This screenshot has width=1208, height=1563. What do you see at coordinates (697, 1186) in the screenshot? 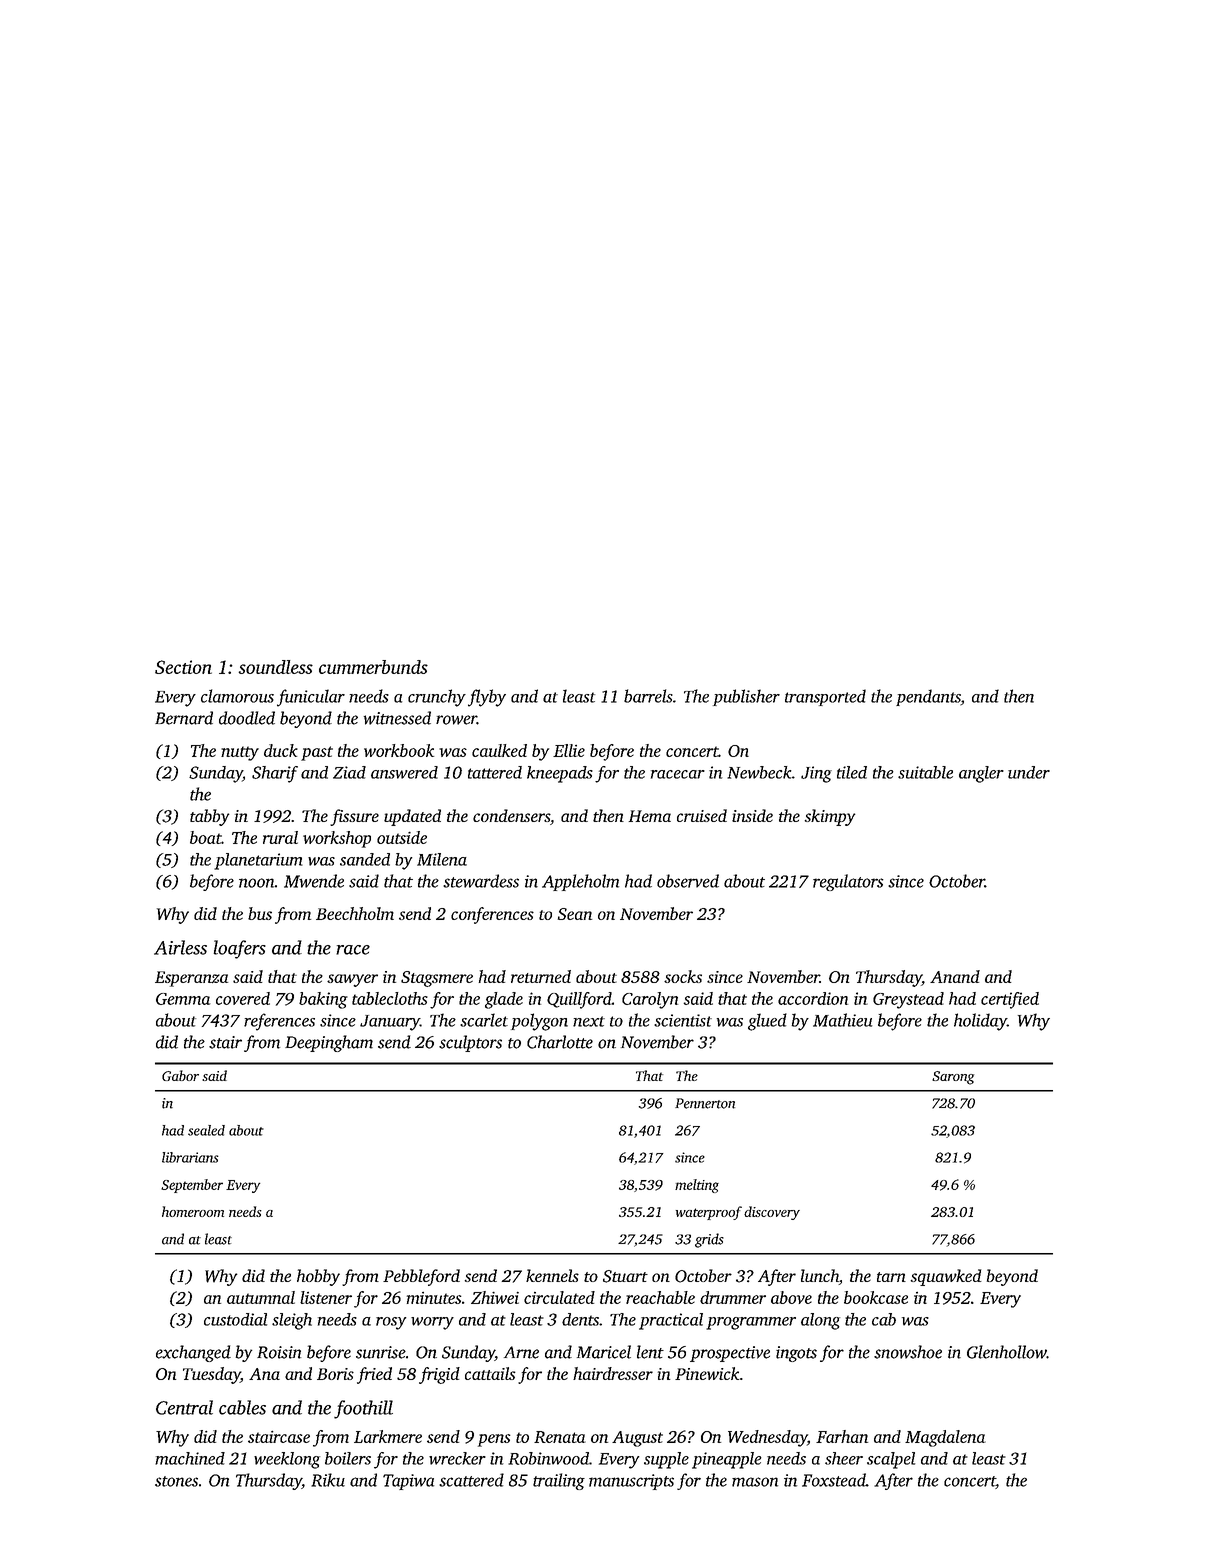
I see `melting` at bounding box center [697, 1186].
